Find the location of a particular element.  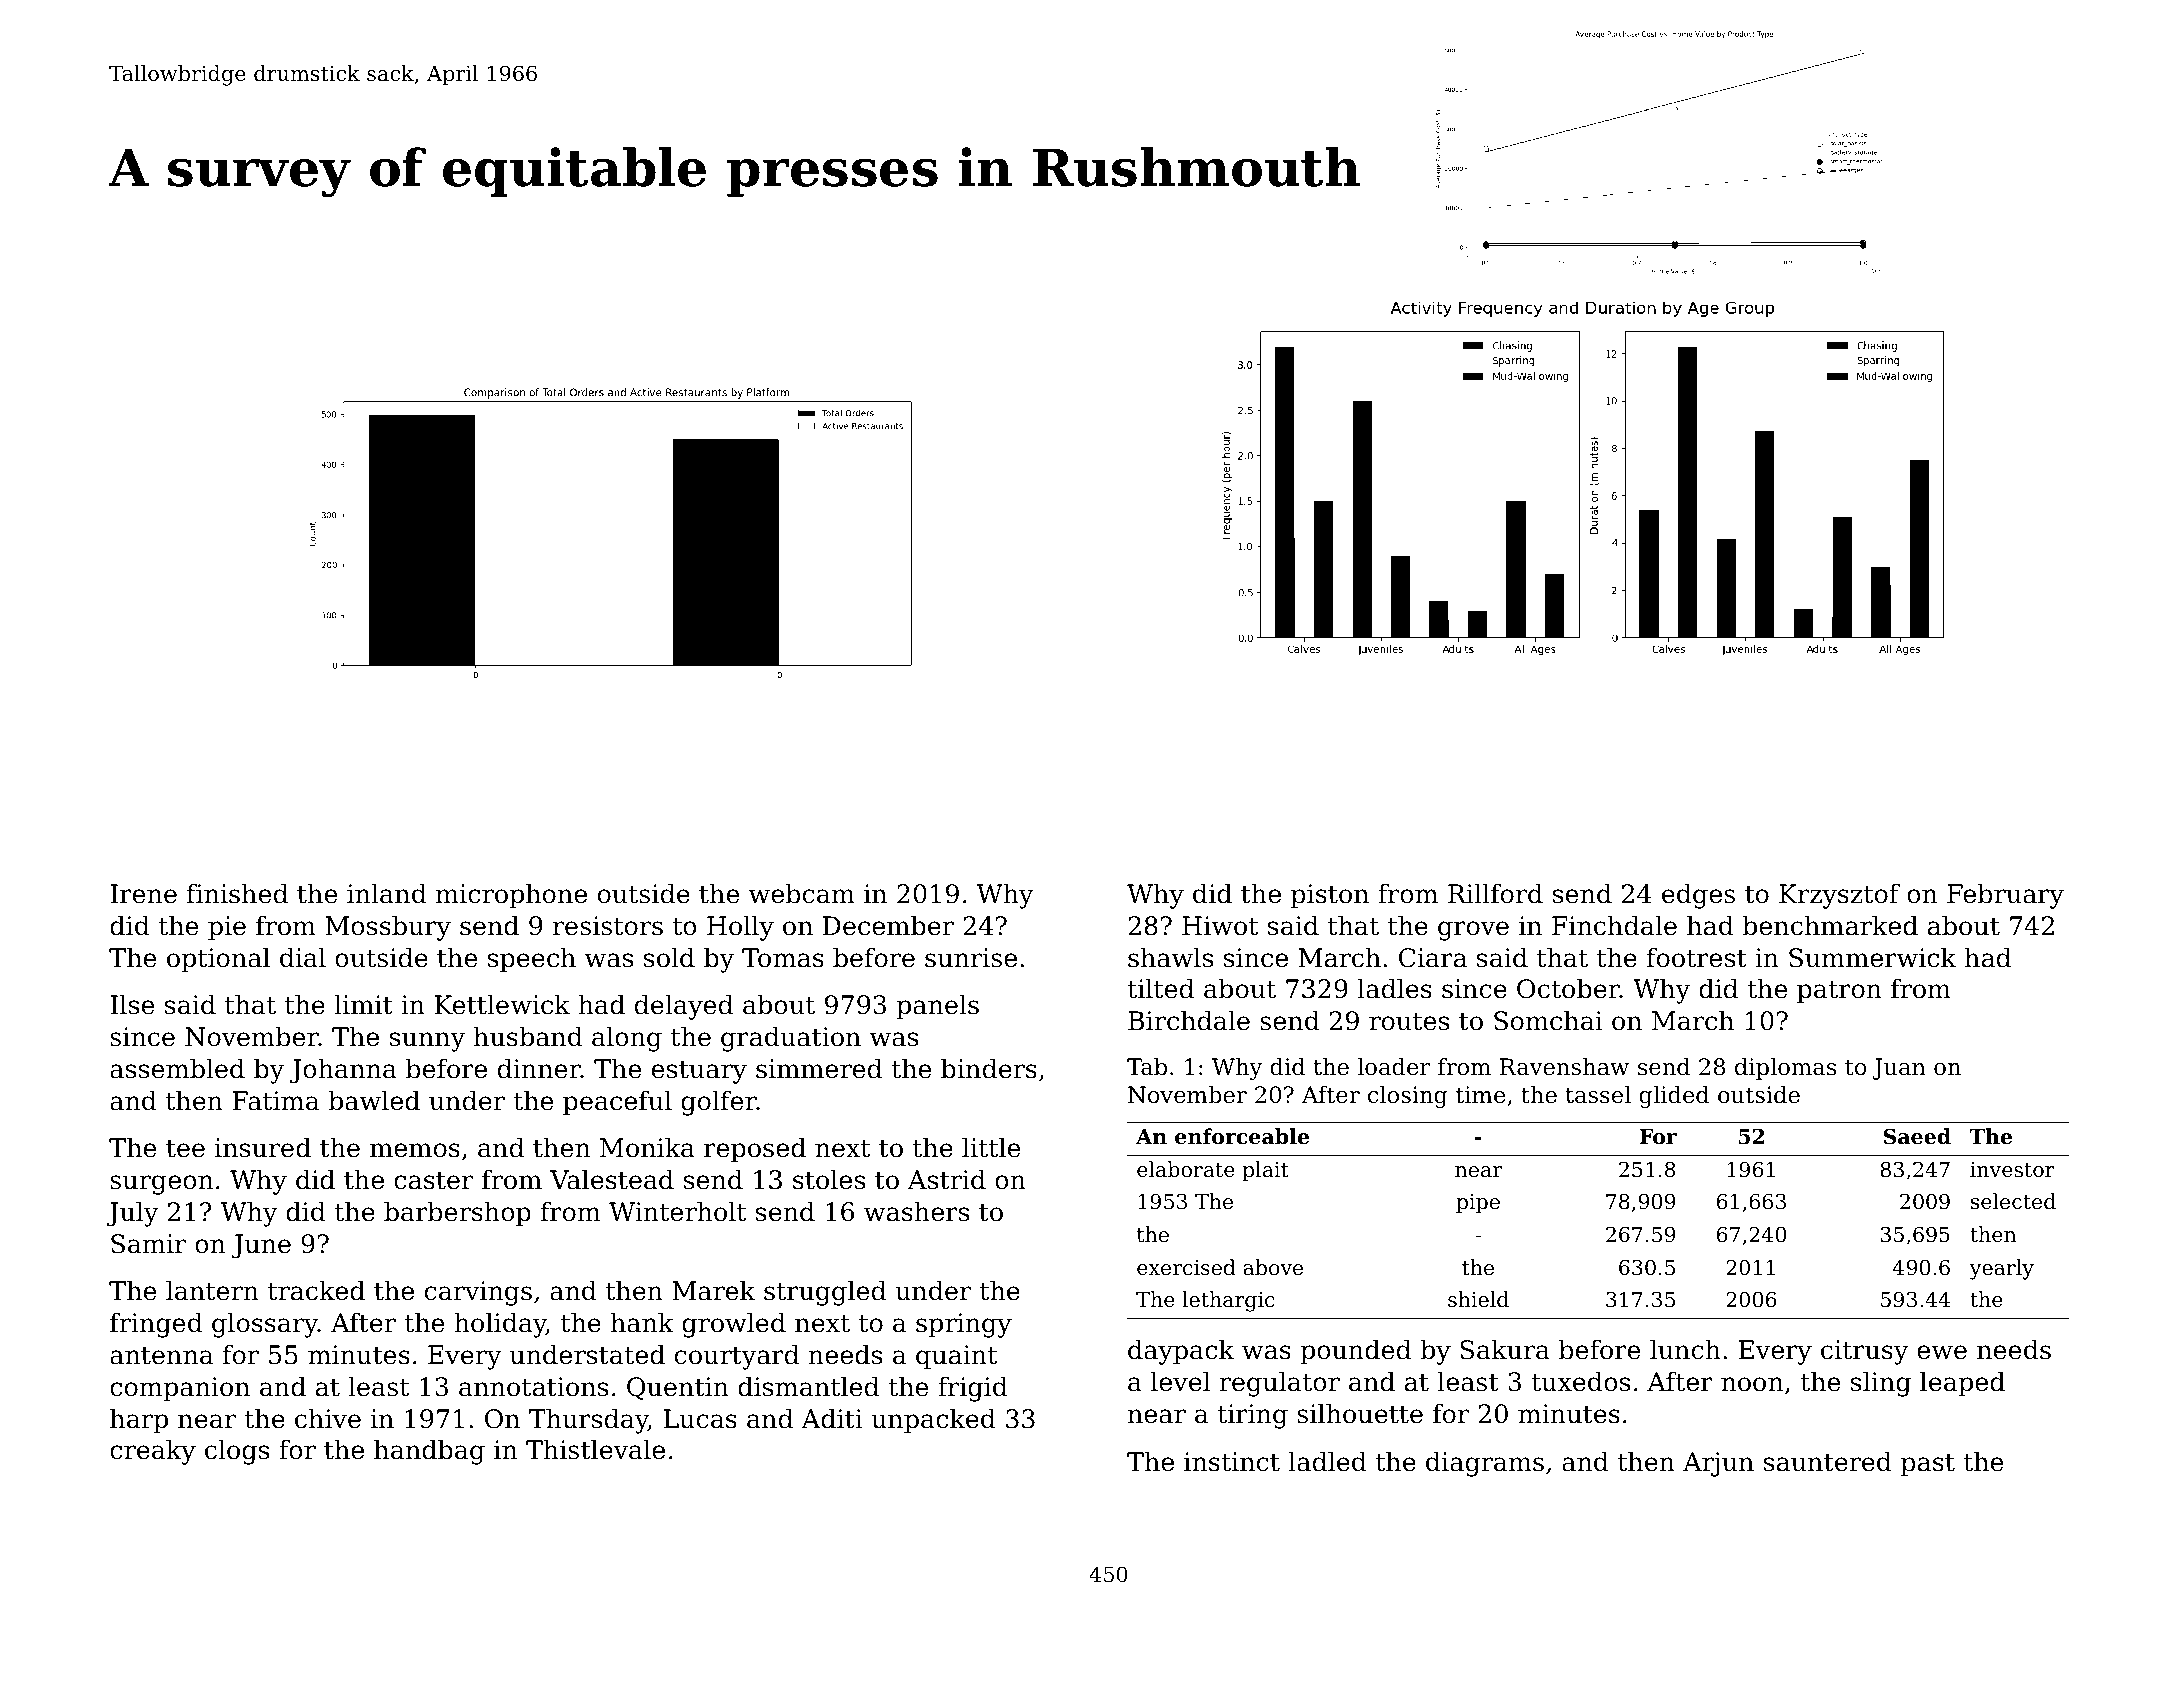

microphone is located at coordinates (511, 896).
